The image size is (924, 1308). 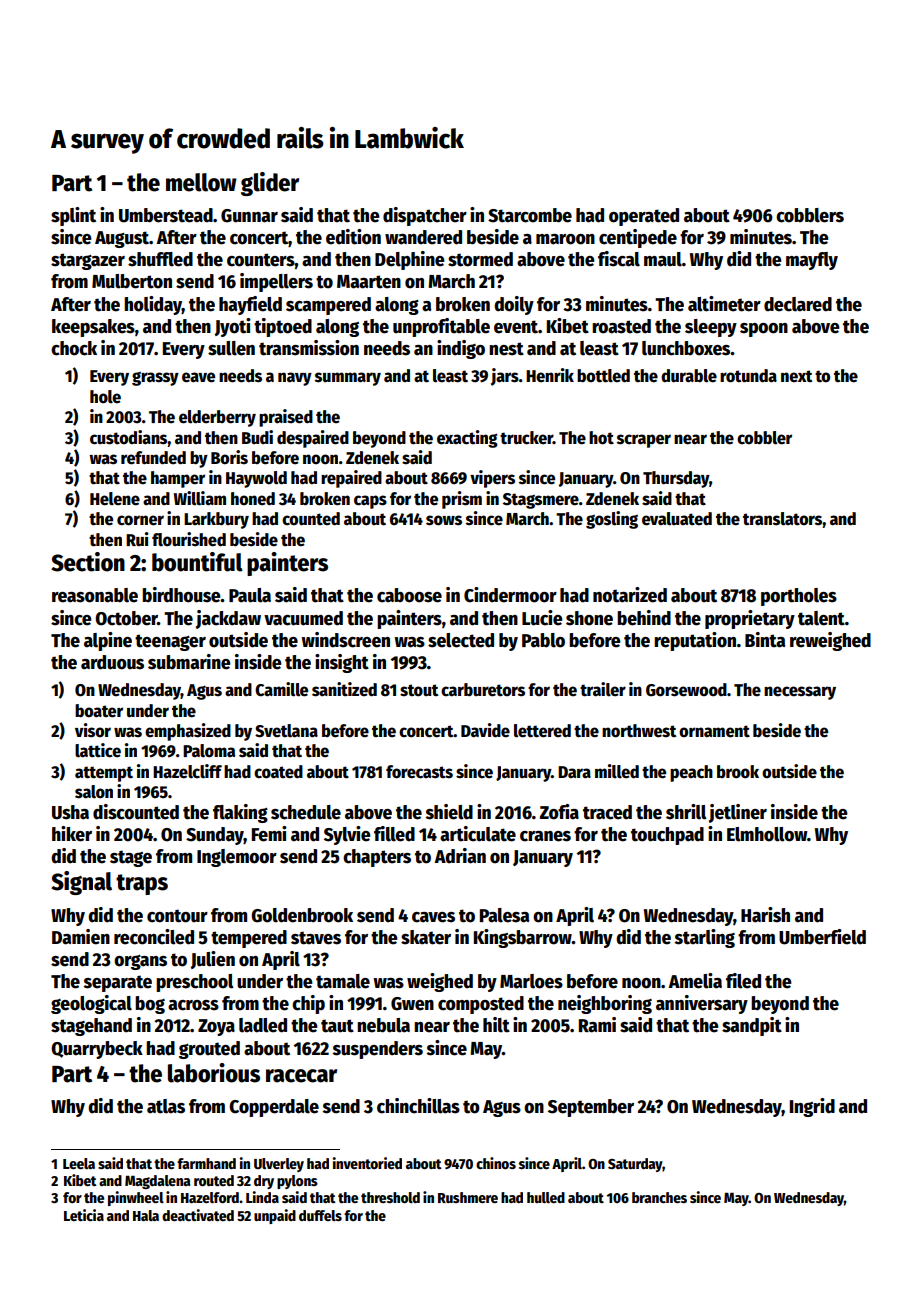 I want to click on touchpad, so click(x=667, y=836).
